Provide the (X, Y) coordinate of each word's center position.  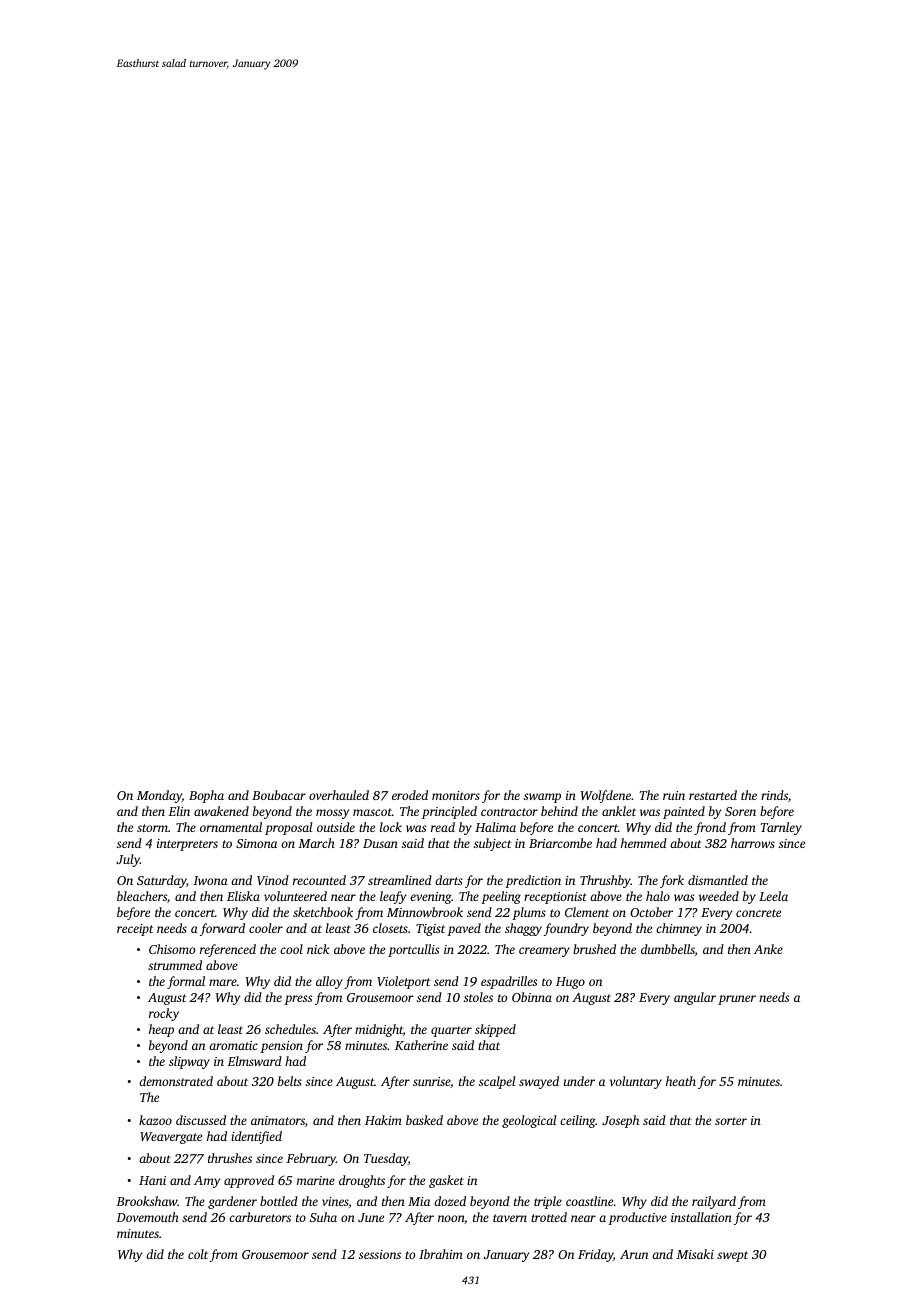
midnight (379, 1030)
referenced (228, 950)
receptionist (555, 898)
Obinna (532, 997)
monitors (456, 795)
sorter (731, 1121)
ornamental (231, 827)
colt (198, 1254)
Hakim (383, 1120)
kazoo (155, 1120)
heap (161, 1030)
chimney (679, 929)
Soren (740, 811)
